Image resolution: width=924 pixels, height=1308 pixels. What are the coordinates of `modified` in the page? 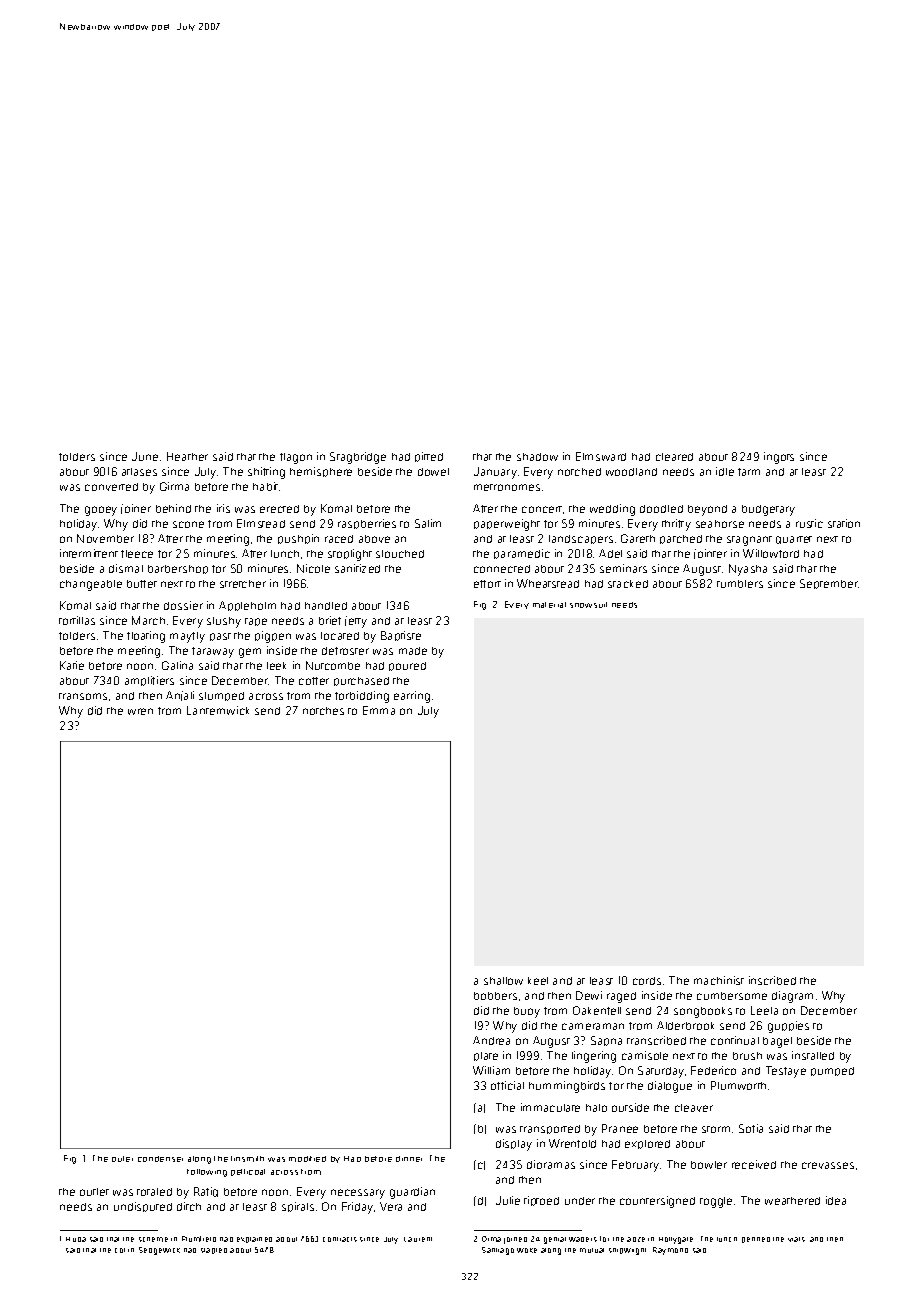 It's located at (307, 1159).
